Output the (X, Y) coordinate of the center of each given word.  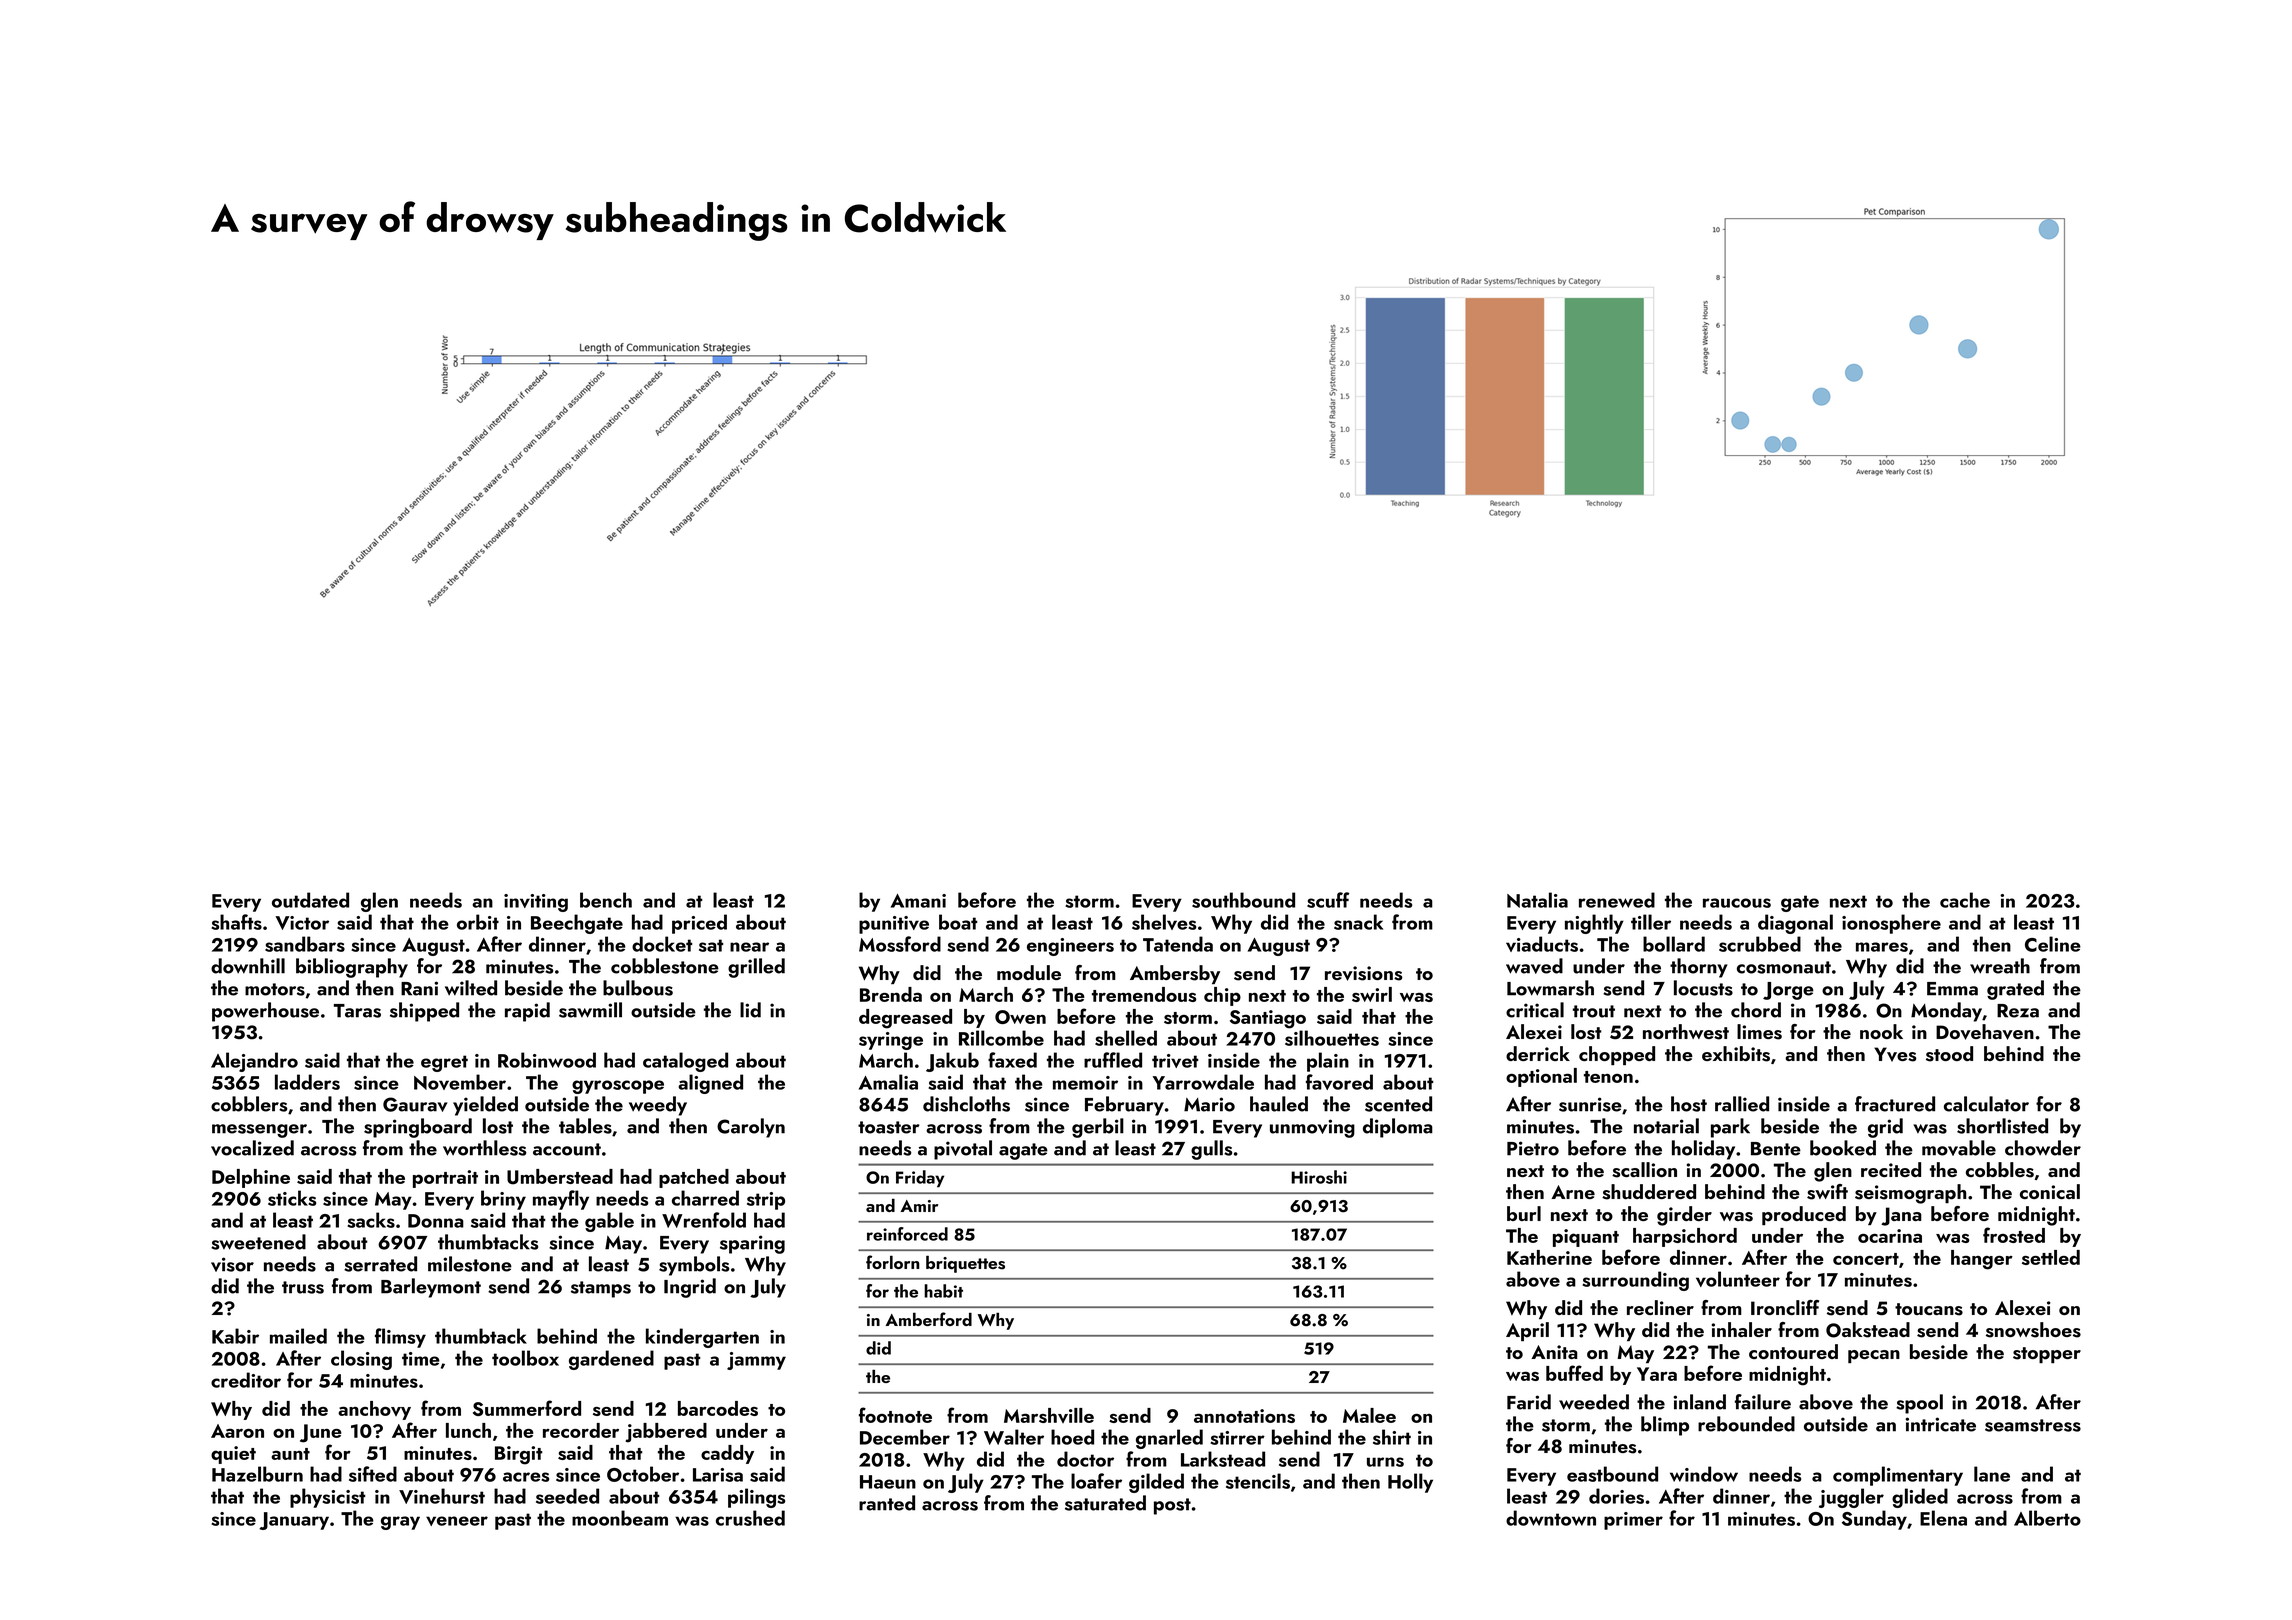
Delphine (251, 1178)
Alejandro (254, 1062)
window (1704, 1474)
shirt (1392, 1437)
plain (1328, 1062)
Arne (1573, 1192)
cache (1965, 900)
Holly (1410, 1483)
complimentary (1898, 1476)
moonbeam (620, 1518)
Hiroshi (1319, 1177)
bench (606, 900)
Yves (1895, 1054)
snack (1358, 922)
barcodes (718, 1408)
